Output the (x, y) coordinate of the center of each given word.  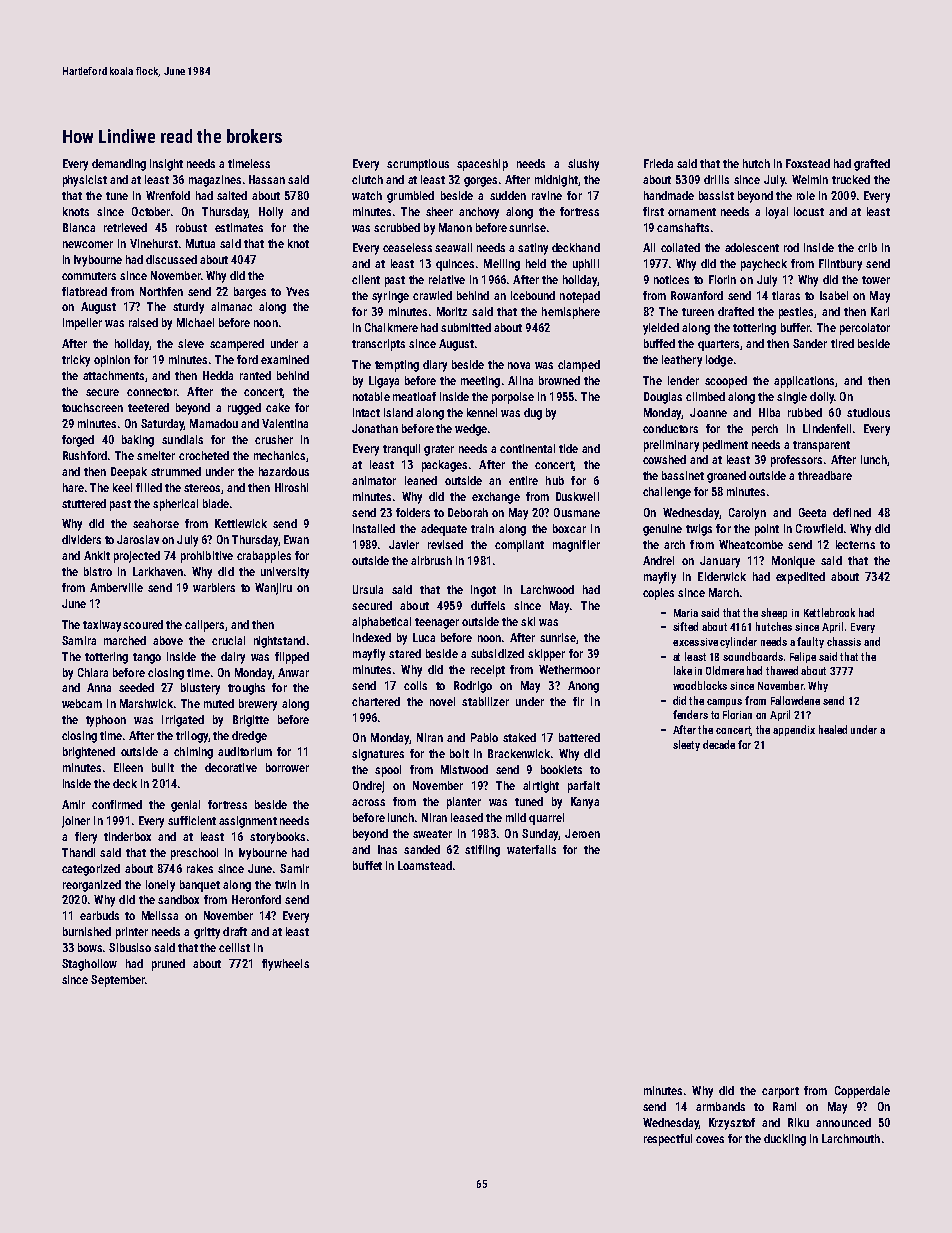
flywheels (285, 965)
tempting (397, 366)
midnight (556, 181)
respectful (668, 1140)
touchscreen (92, 407)
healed (833, 729)
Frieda (658, 163)
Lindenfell (827, 428)
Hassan (267, 179)
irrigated (183, 721)
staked (519, 737)
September (118, 981)
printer (132, 933)
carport (780, 1092)
